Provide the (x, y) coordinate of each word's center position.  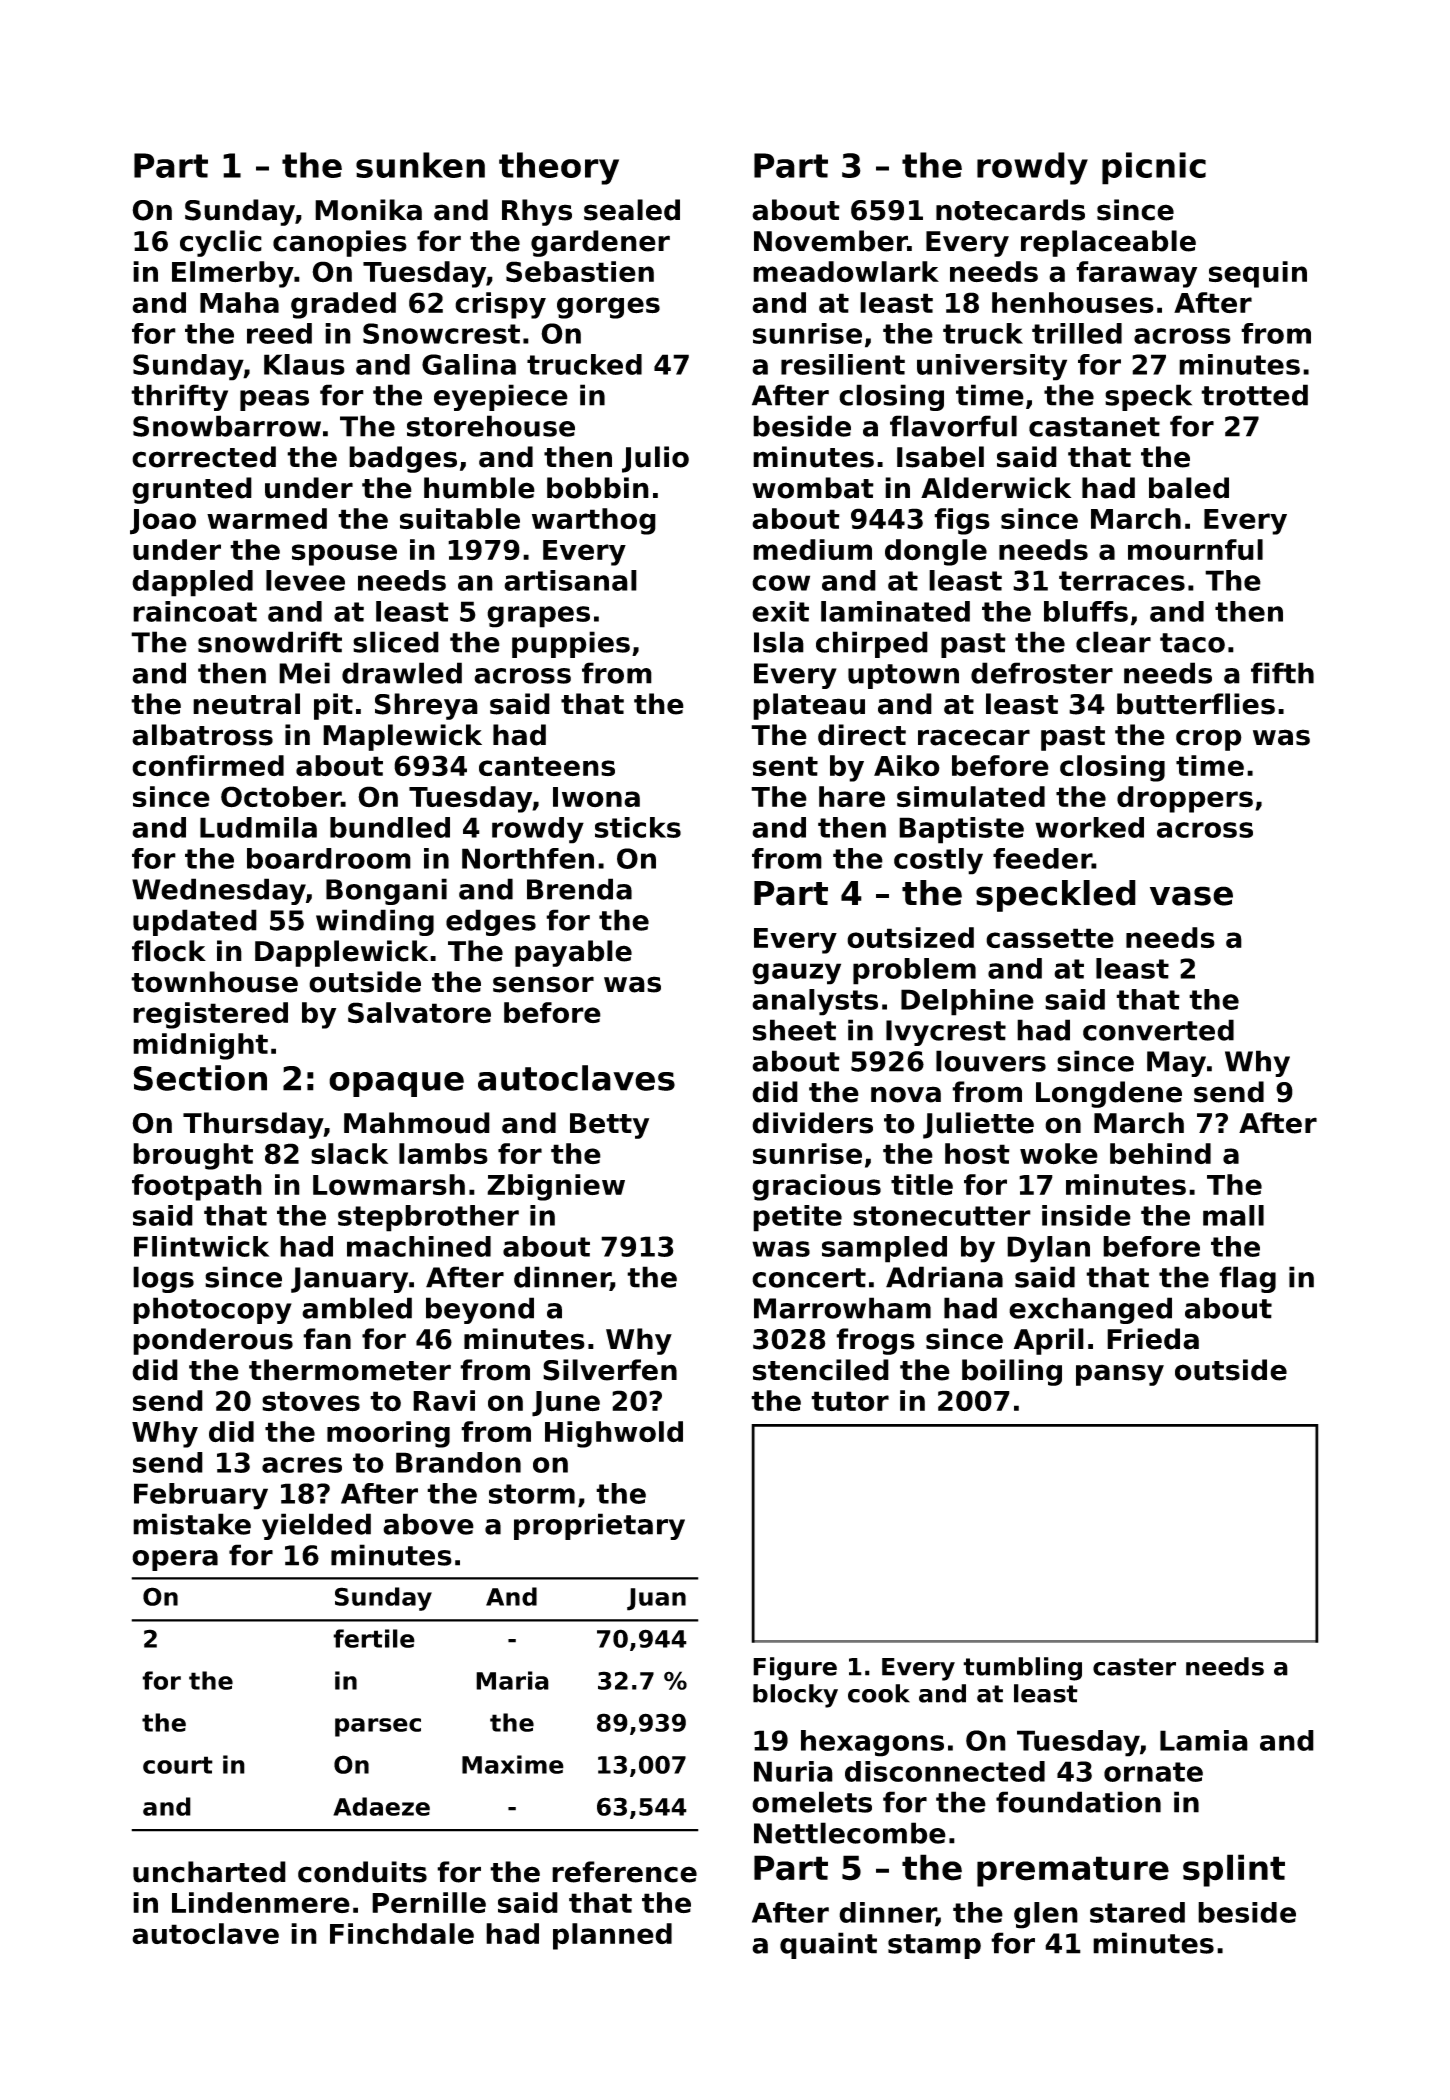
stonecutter (942, 1216)
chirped (872, 644)
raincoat (195, 611)
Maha (239, 302)
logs (163, 1279)
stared (1137, 1912)
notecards (1010, 210)
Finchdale (402, 1933)
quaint (828, 1945)
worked (1089, 827)
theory (559, 168)
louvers (991, 1061)
